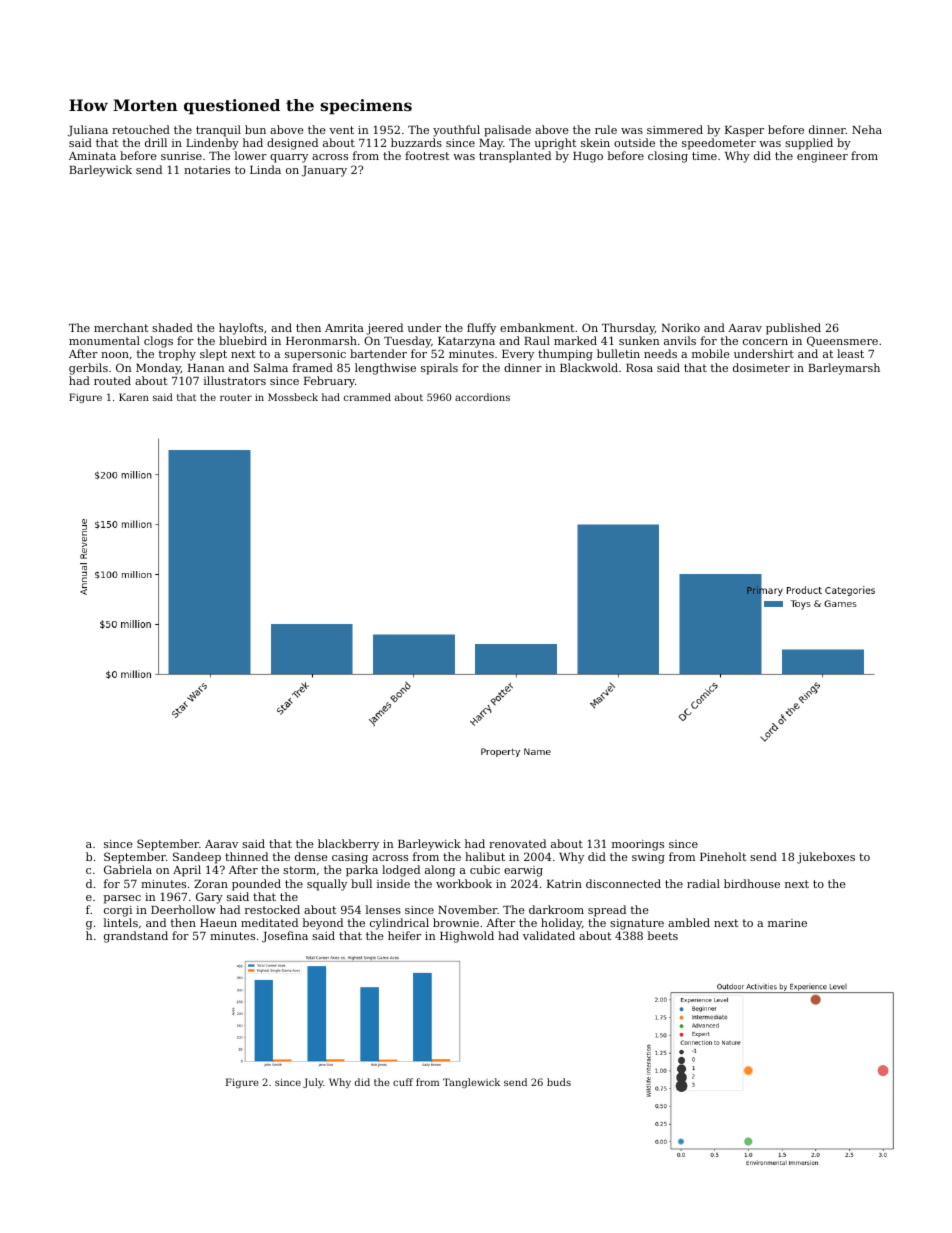 The width and height of the screenshot is (952, 1233). Describe the element at coordinates (236, 397) in the screenshot. I see `router` at that location.
